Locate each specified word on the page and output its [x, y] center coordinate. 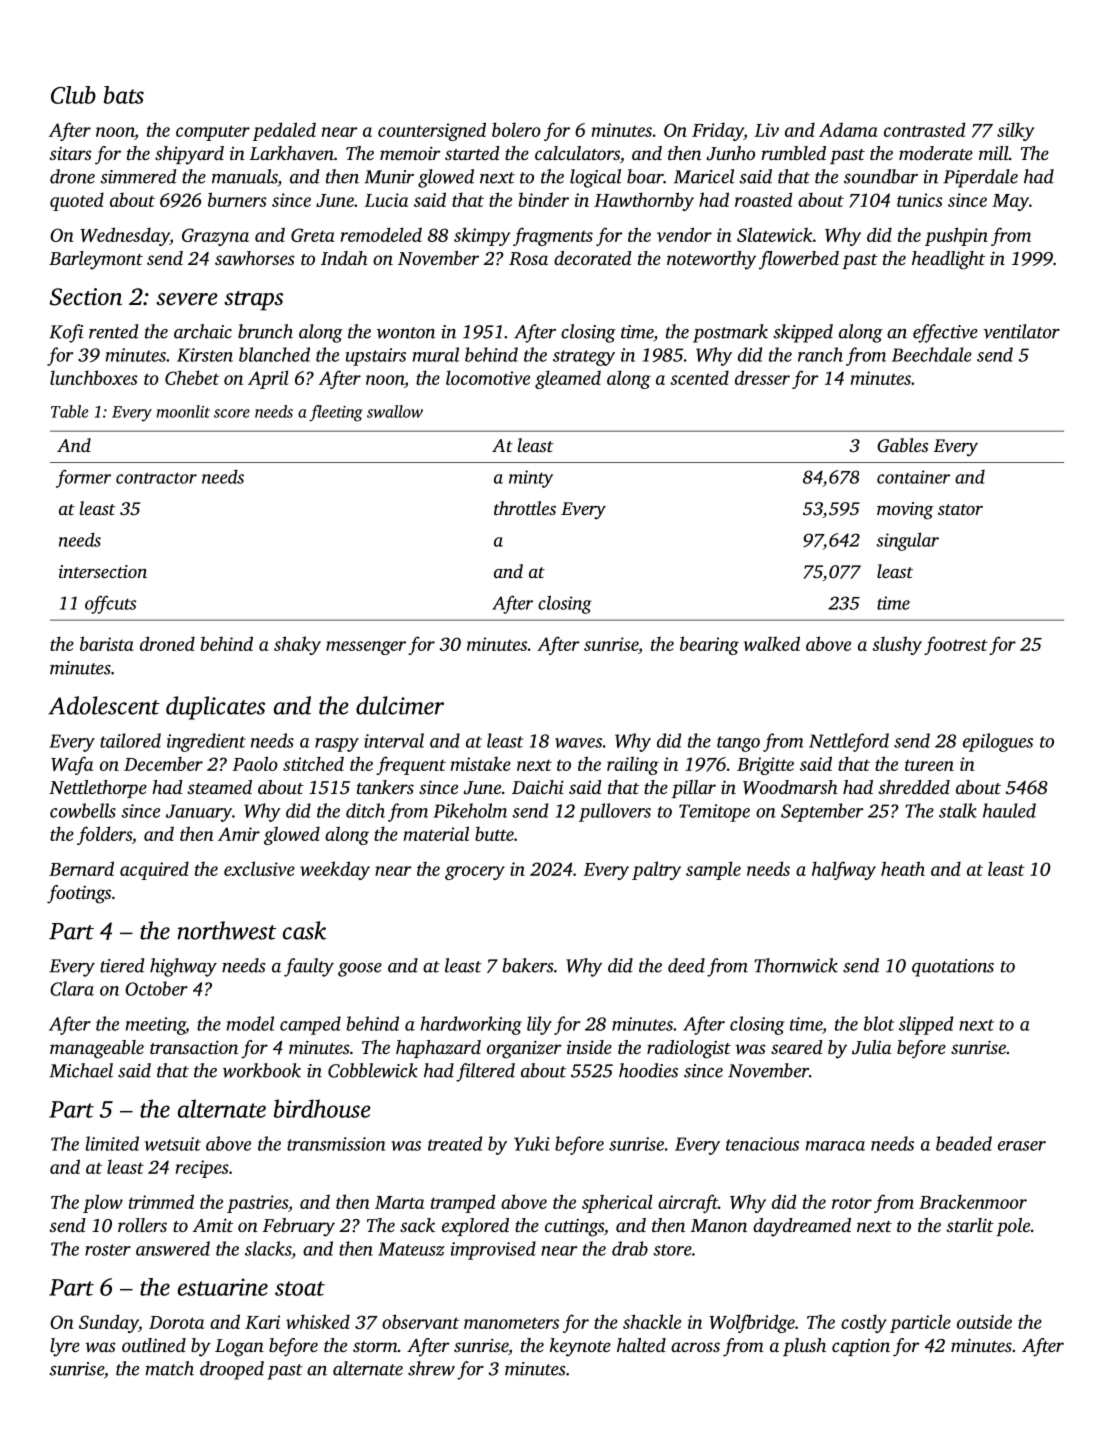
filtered [485, 1072]
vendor [684, 234]
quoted [77, 201]
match [169, 1368]
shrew [431, 1368]
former [83, 479]
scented [699, 377]
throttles [525, 508]
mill [994, 153]
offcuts [110, 604]
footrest [956, 645]
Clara [72, 988]
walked [772, 643]
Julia [871, 1047]
